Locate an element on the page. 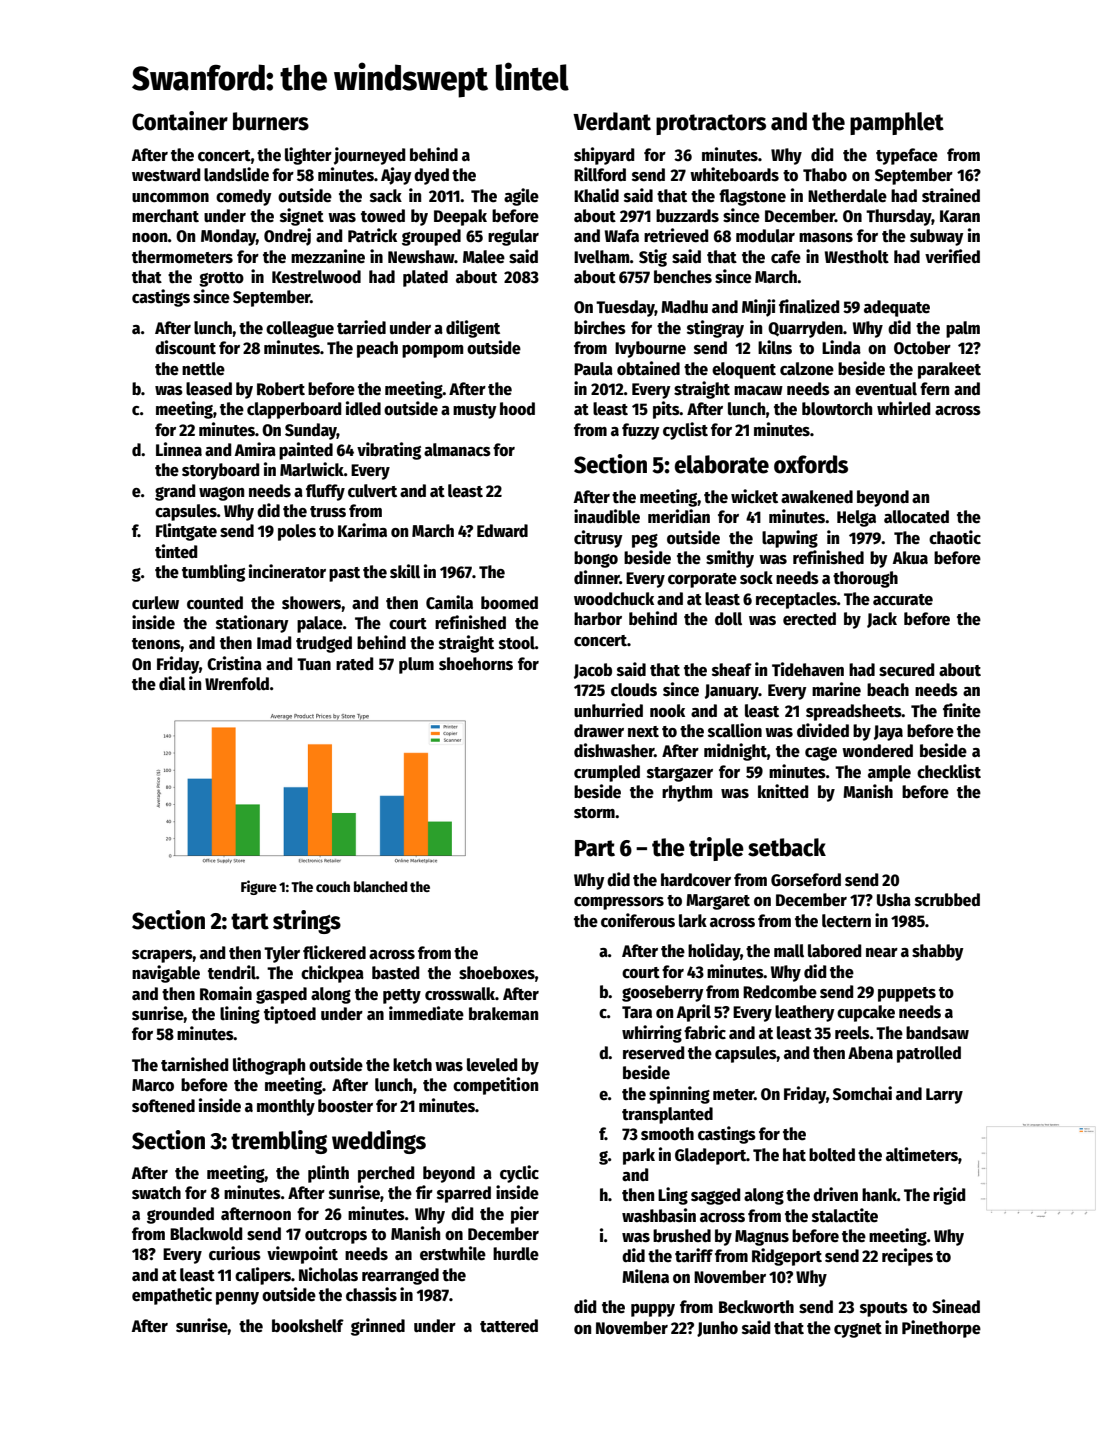 The height and width of the image is (1440, 1113). Linnea is located at coordinates (179, 449).
